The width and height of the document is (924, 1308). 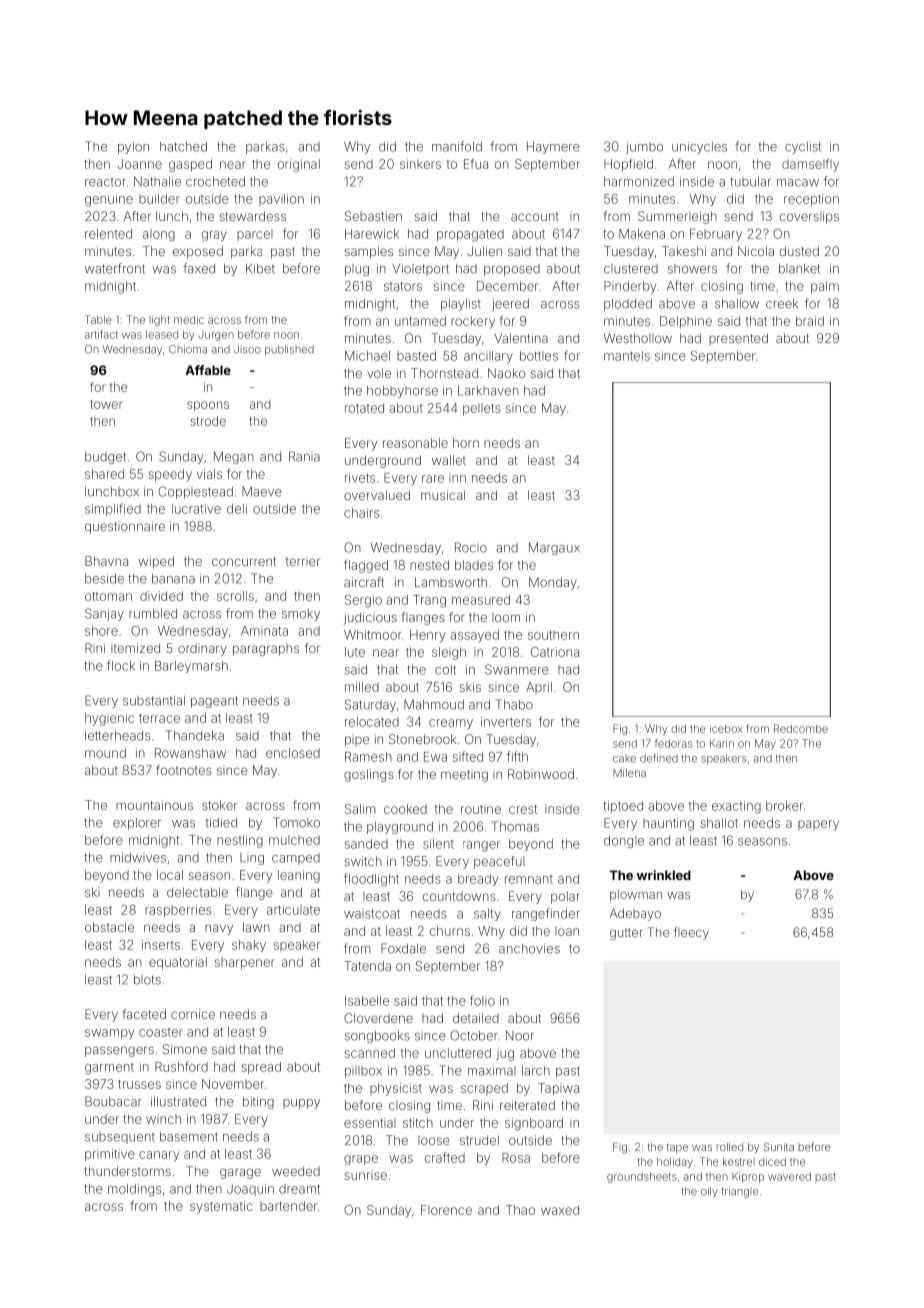 I want to click on tower, so click(x=106, y=404).
